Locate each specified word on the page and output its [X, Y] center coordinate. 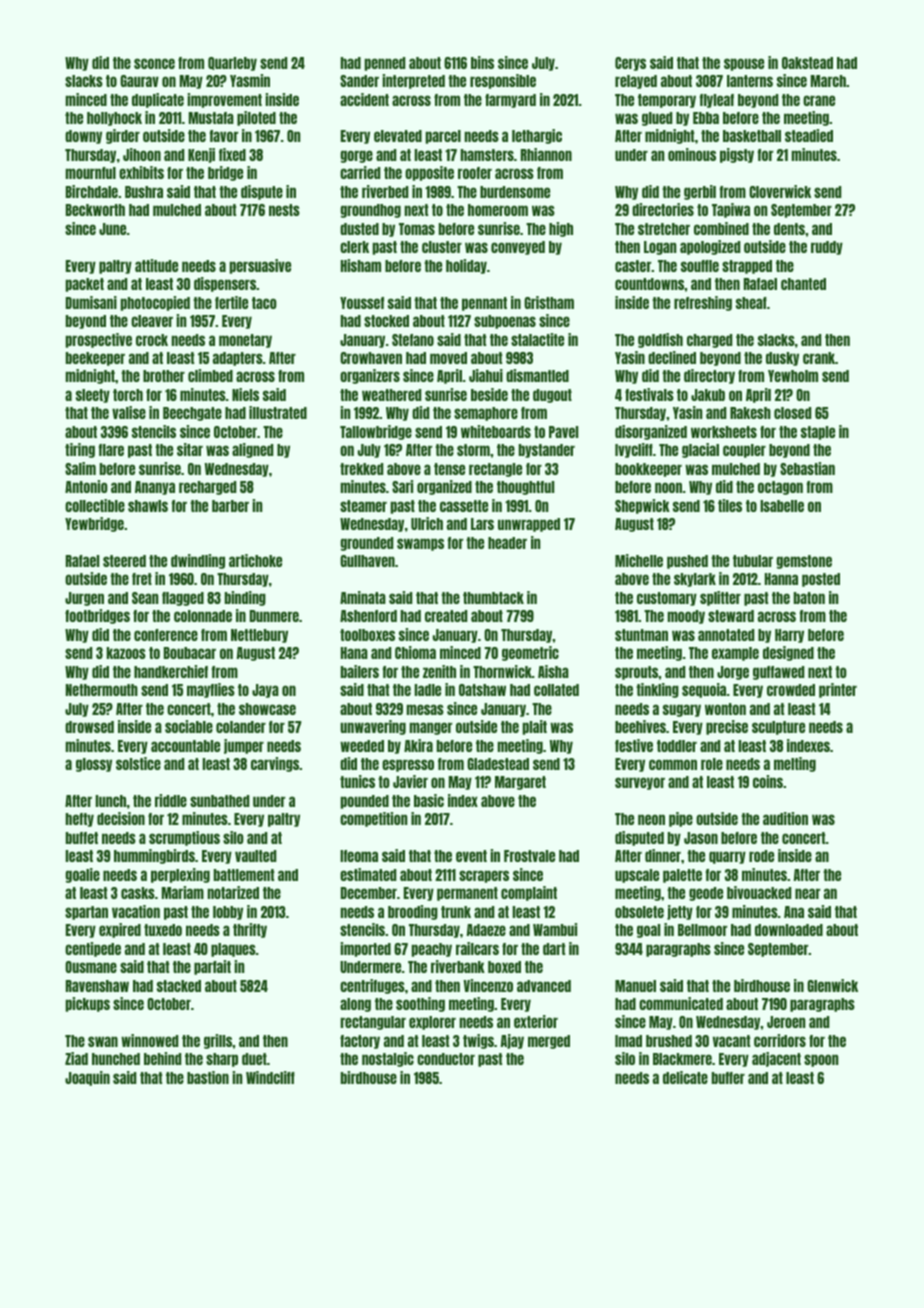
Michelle [639, 560]
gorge [356, 156]
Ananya [155, 488]
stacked [179, 986]
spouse [744, 64]
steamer [363, 506]
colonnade [203, 616]
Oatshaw [482, 690]
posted [821, 580]
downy [83, 137]
